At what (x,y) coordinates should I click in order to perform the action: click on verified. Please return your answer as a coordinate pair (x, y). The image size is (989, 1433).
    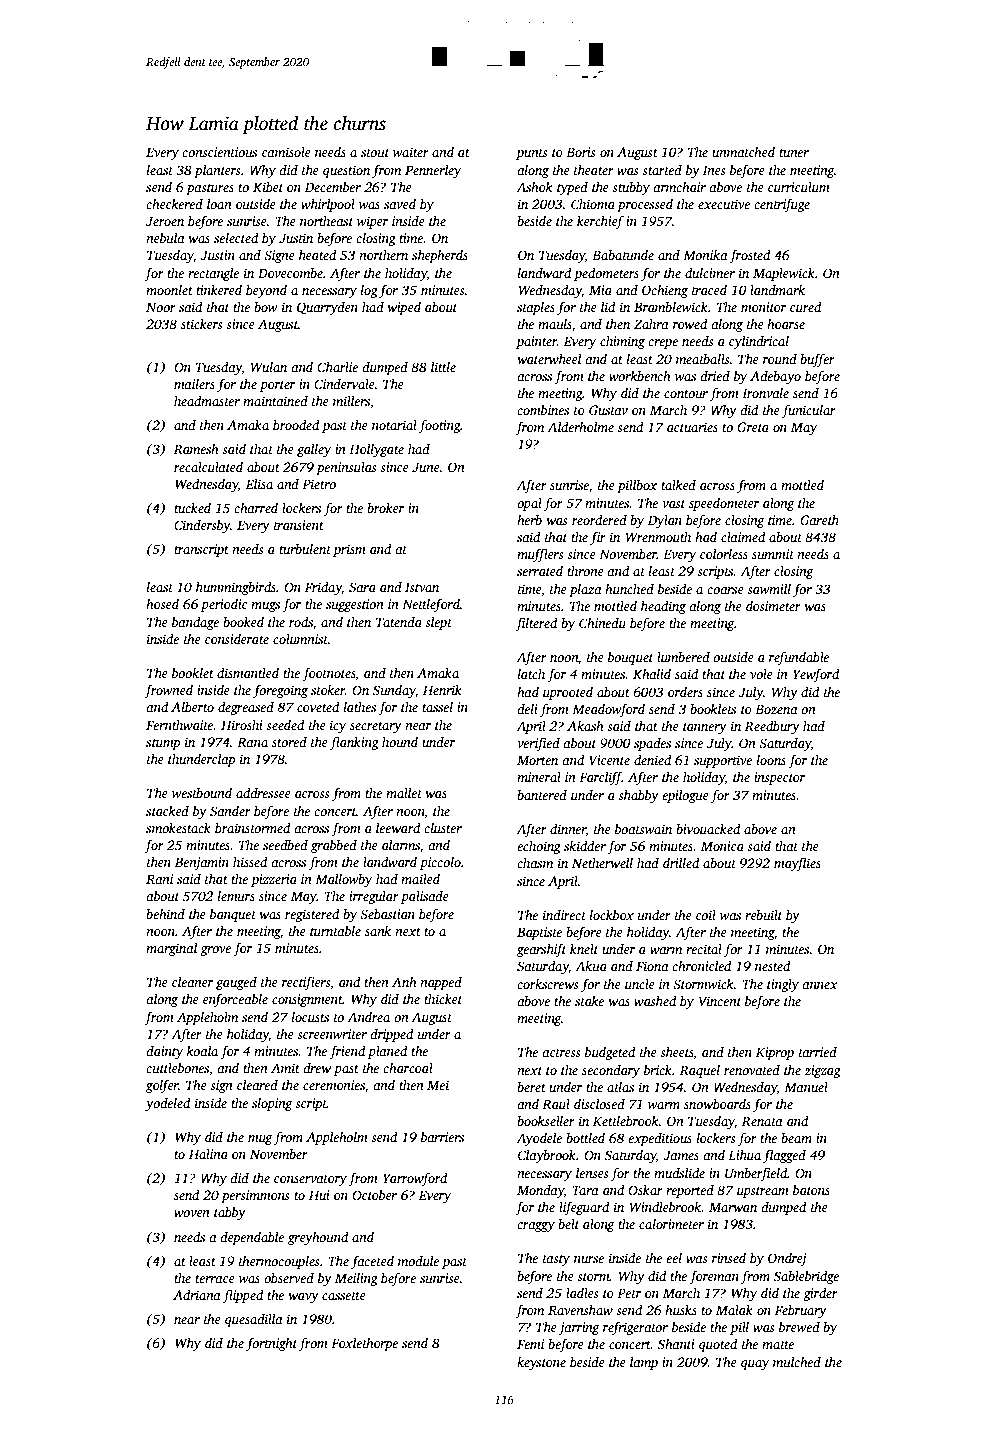
    Looking at the image, I should click on (538, 744).
